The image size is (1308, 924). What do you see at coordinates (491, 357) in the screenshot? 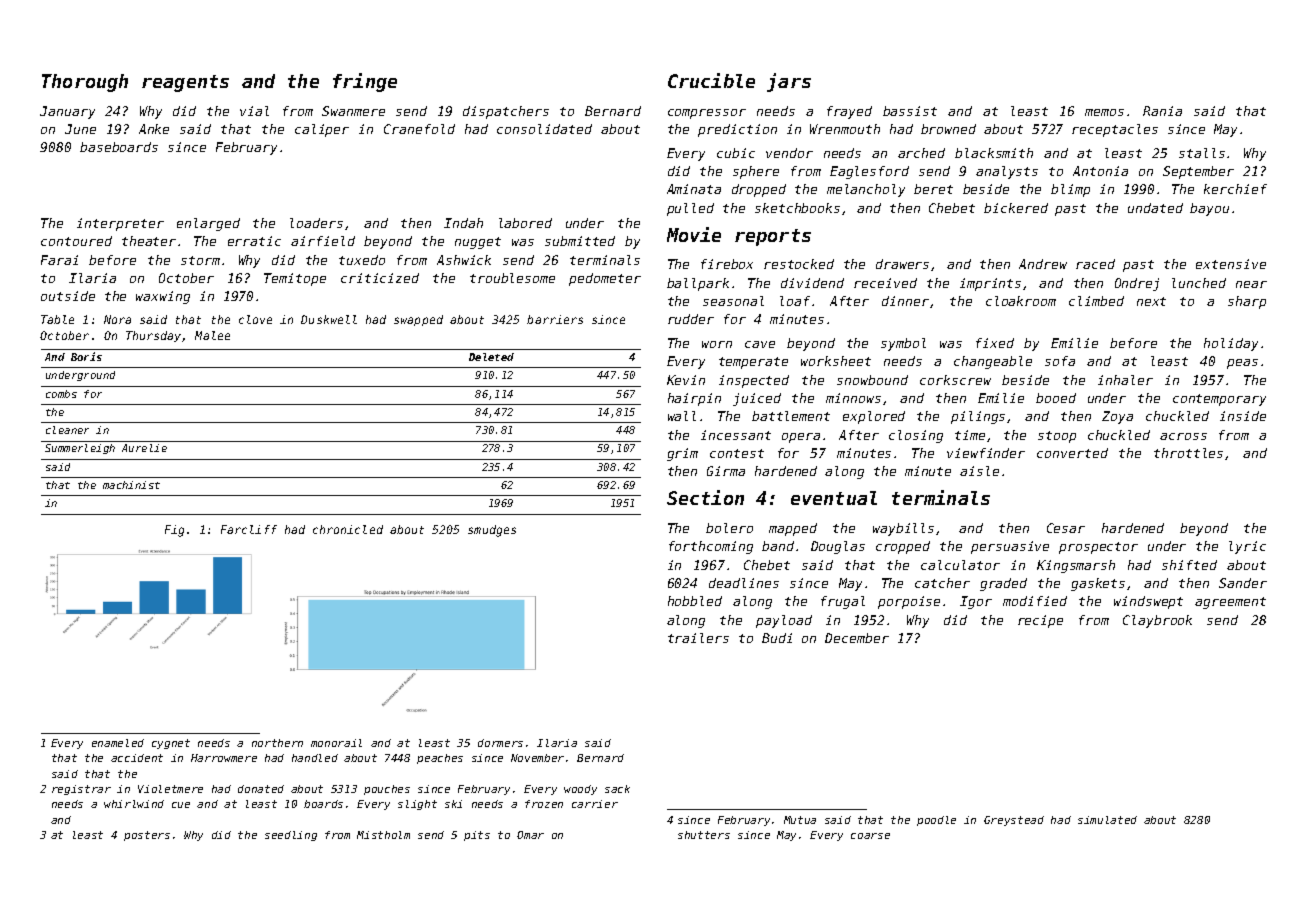
I see `Deleted` at bounding box center [491, 357].
